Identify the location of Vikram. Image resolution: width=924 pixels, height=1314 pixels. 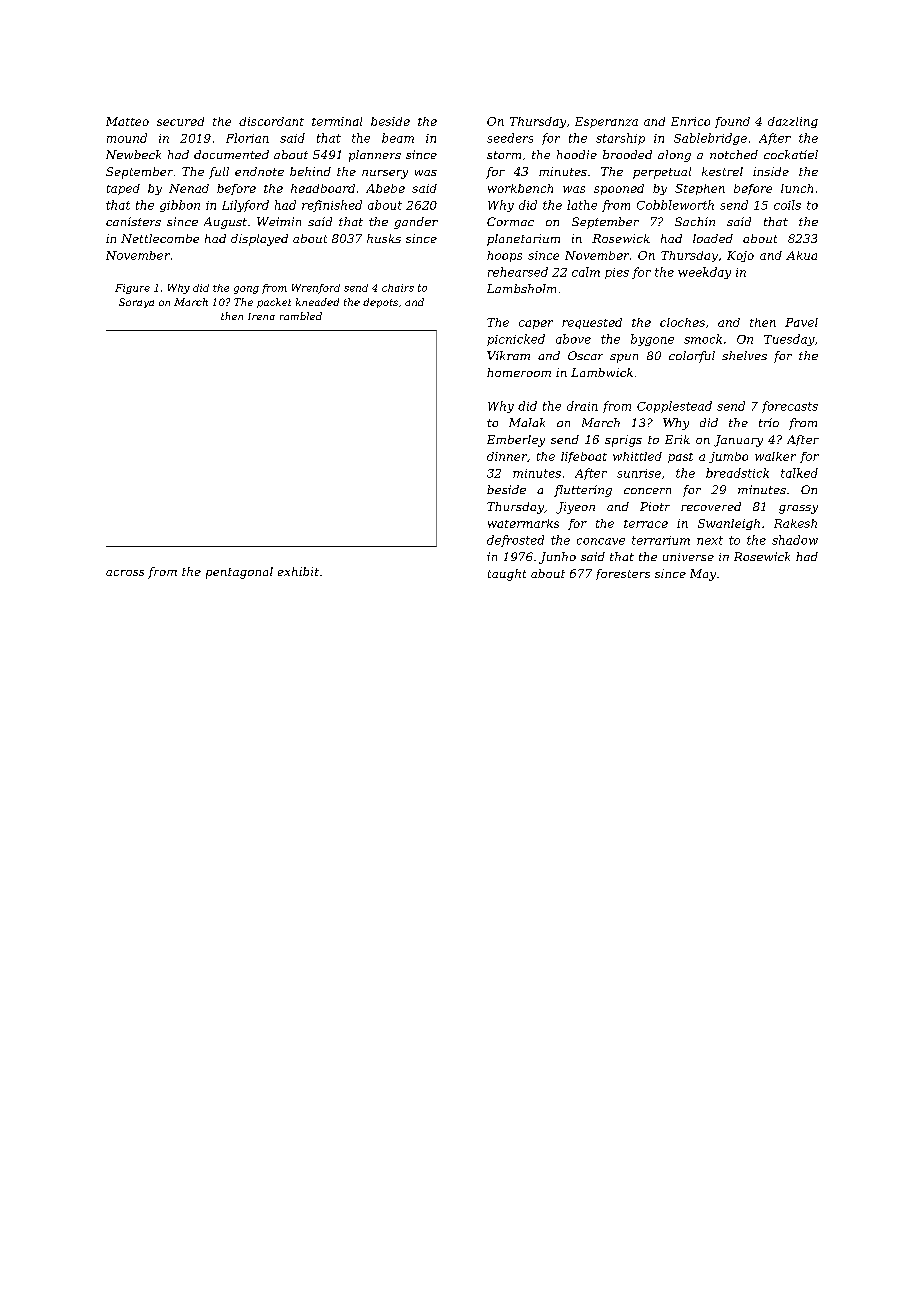
(508, 355).
